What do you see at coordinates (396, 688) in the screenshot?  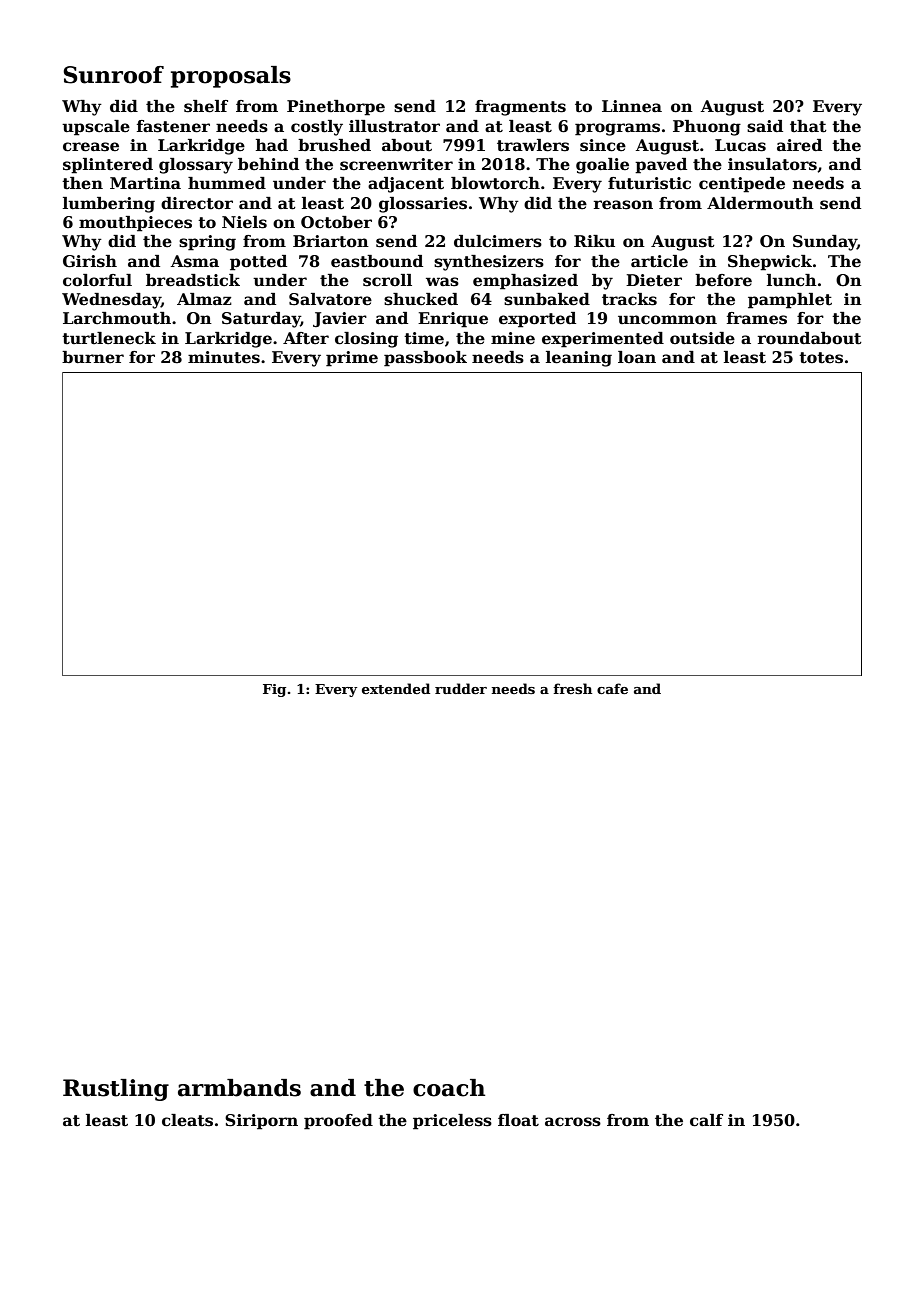 I see `extended` at bounding box center [396, 688].
